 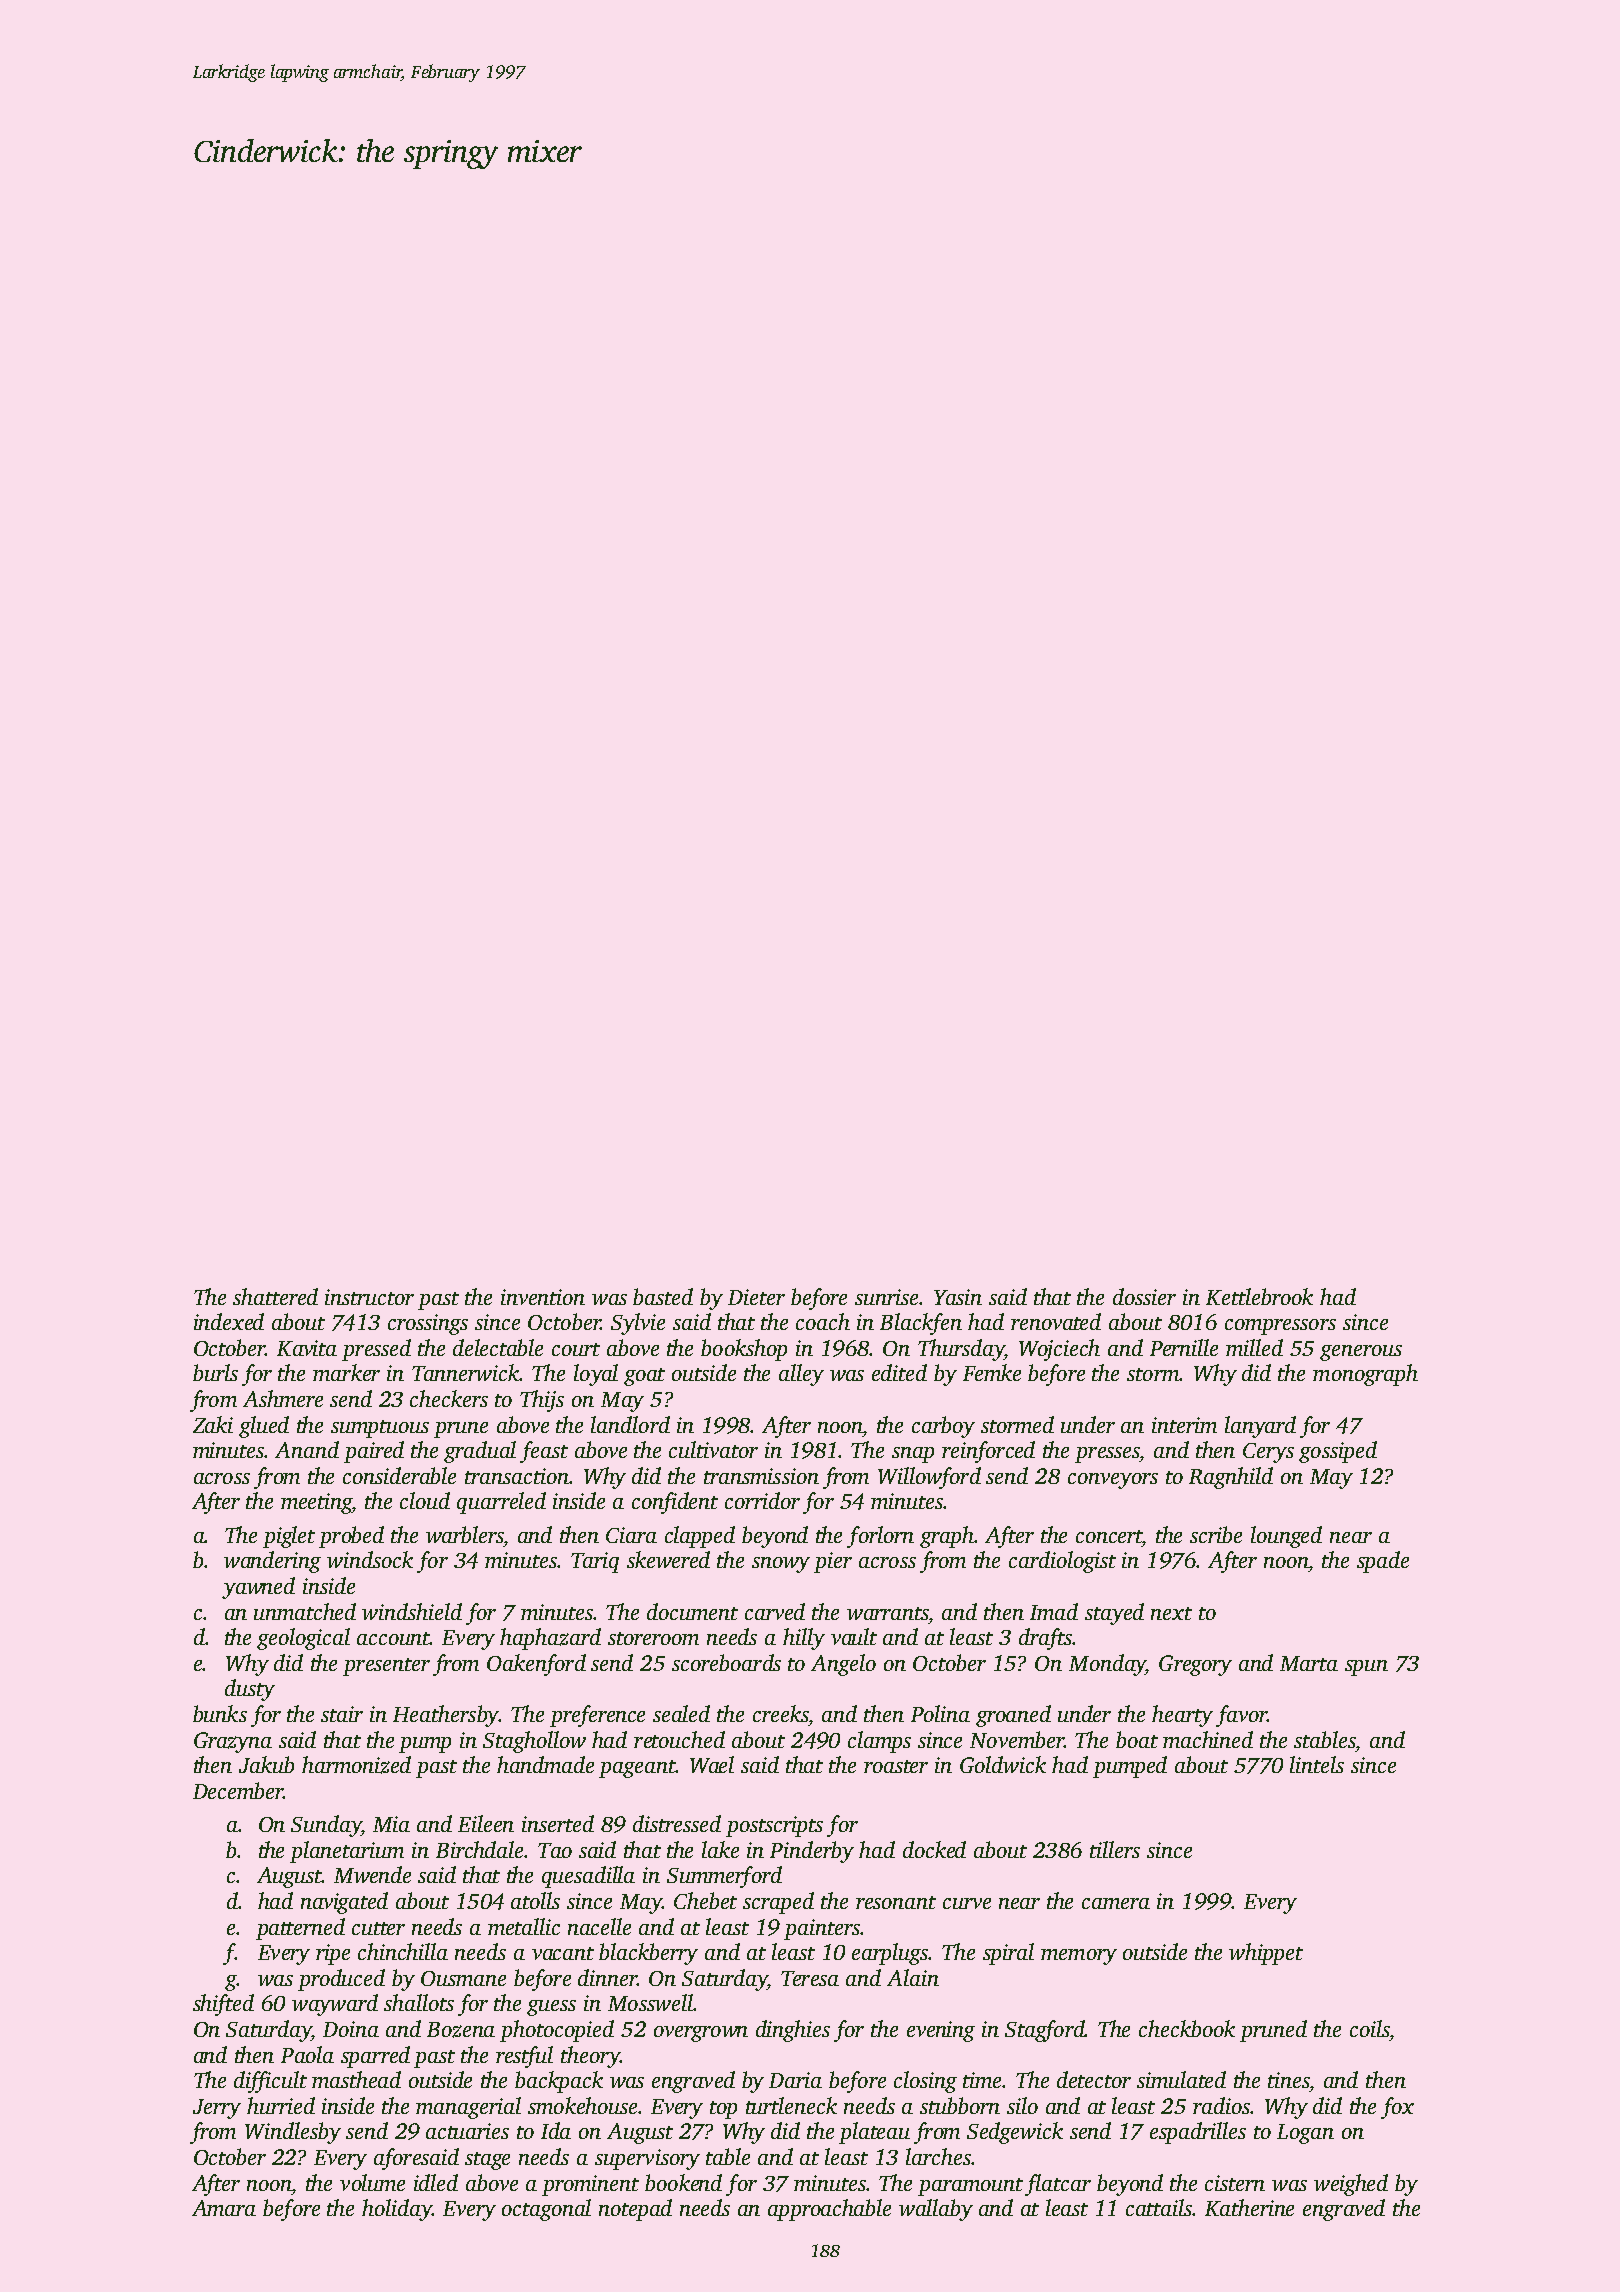 What do you see at coordinates (886, 1297) in the screenshot?
I see `sunrise` at bounding box center [886, 1297].
